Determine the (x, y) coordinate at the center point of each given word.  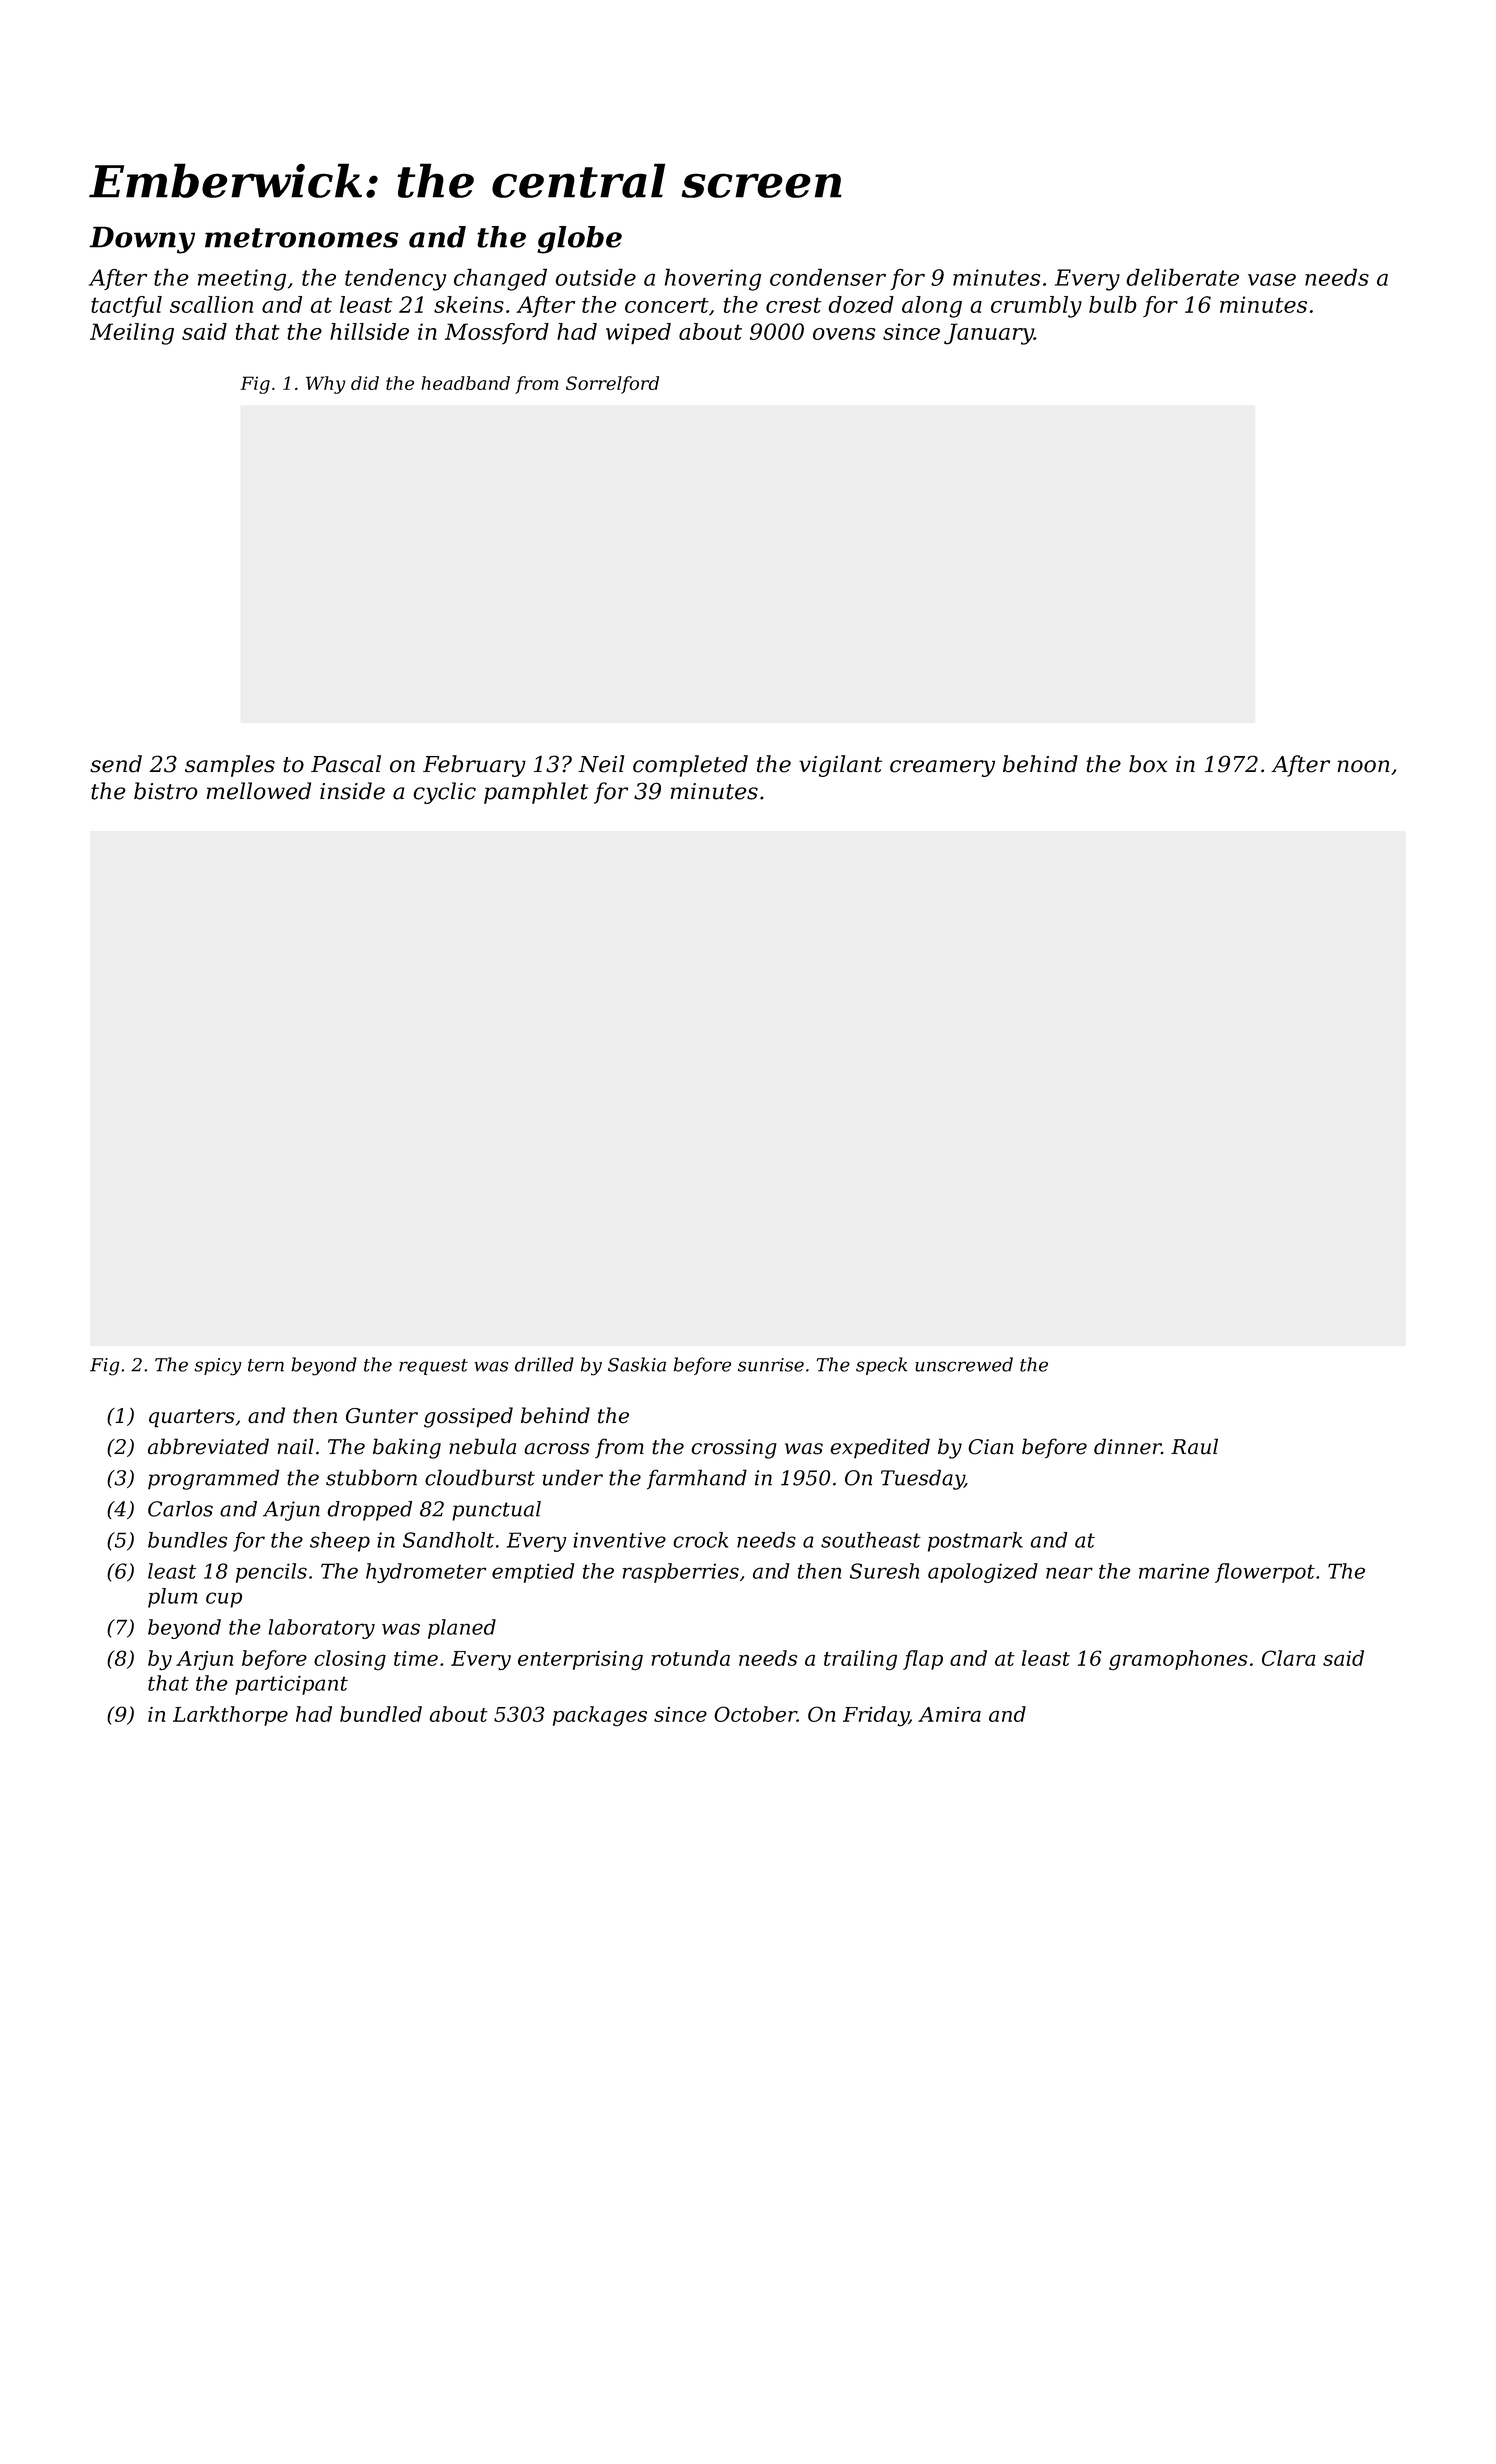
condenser (828, 277)
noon (1363, 766)
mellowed (259, 791)
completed (690, 766)
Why (325, 385)
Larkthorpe (230, 1716)
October (755, 1714)
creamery (942, 768)
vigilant (840, 766)
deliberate (1182, 277)
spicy (218, 1367)
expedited (880, 1448)
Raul (1194, 1446)
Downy (142, 240)
